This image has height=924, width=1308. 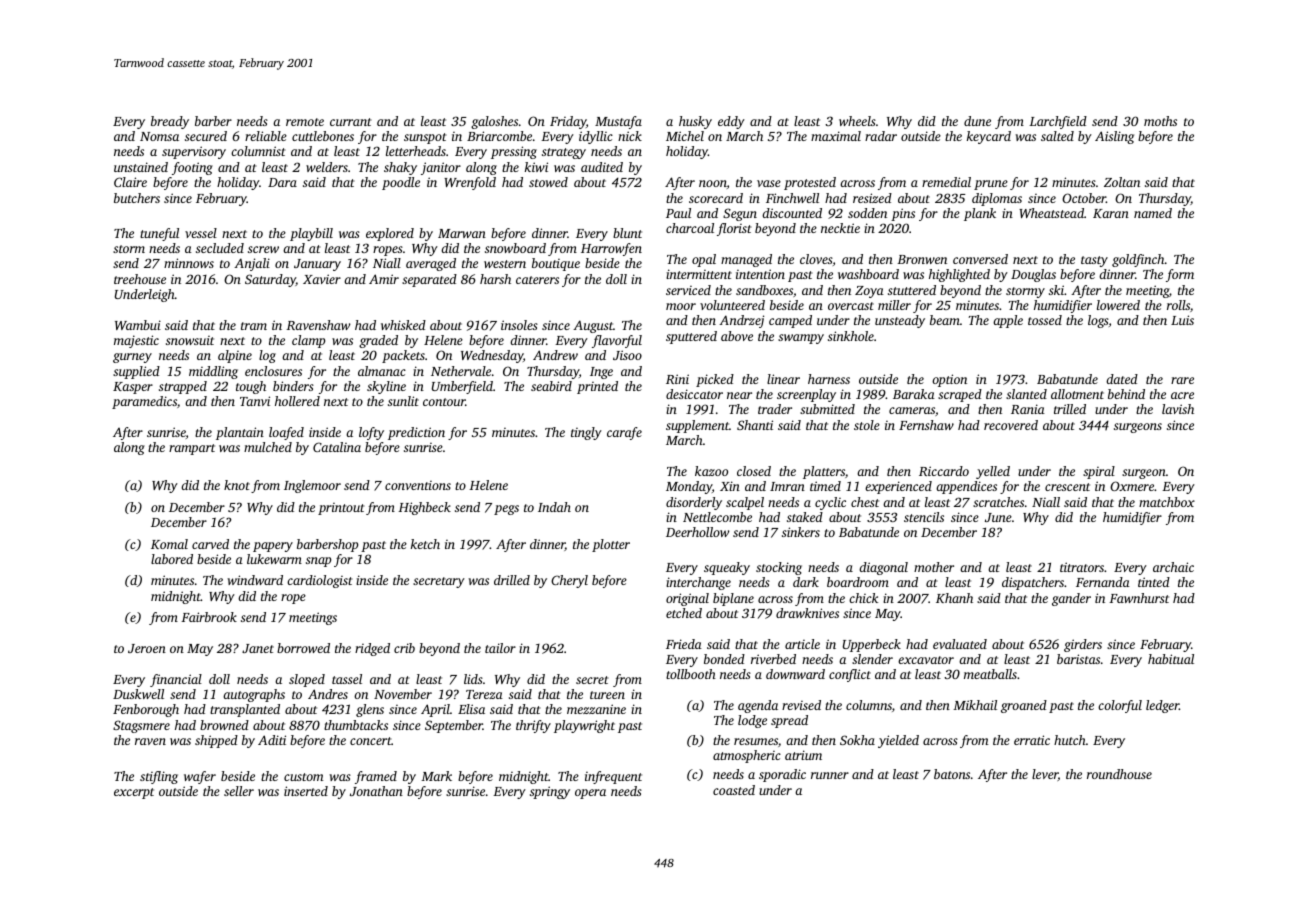 What do you see at coordinates (170, 122) in the image?
I see `bready` at bounding box center [170, 122].
